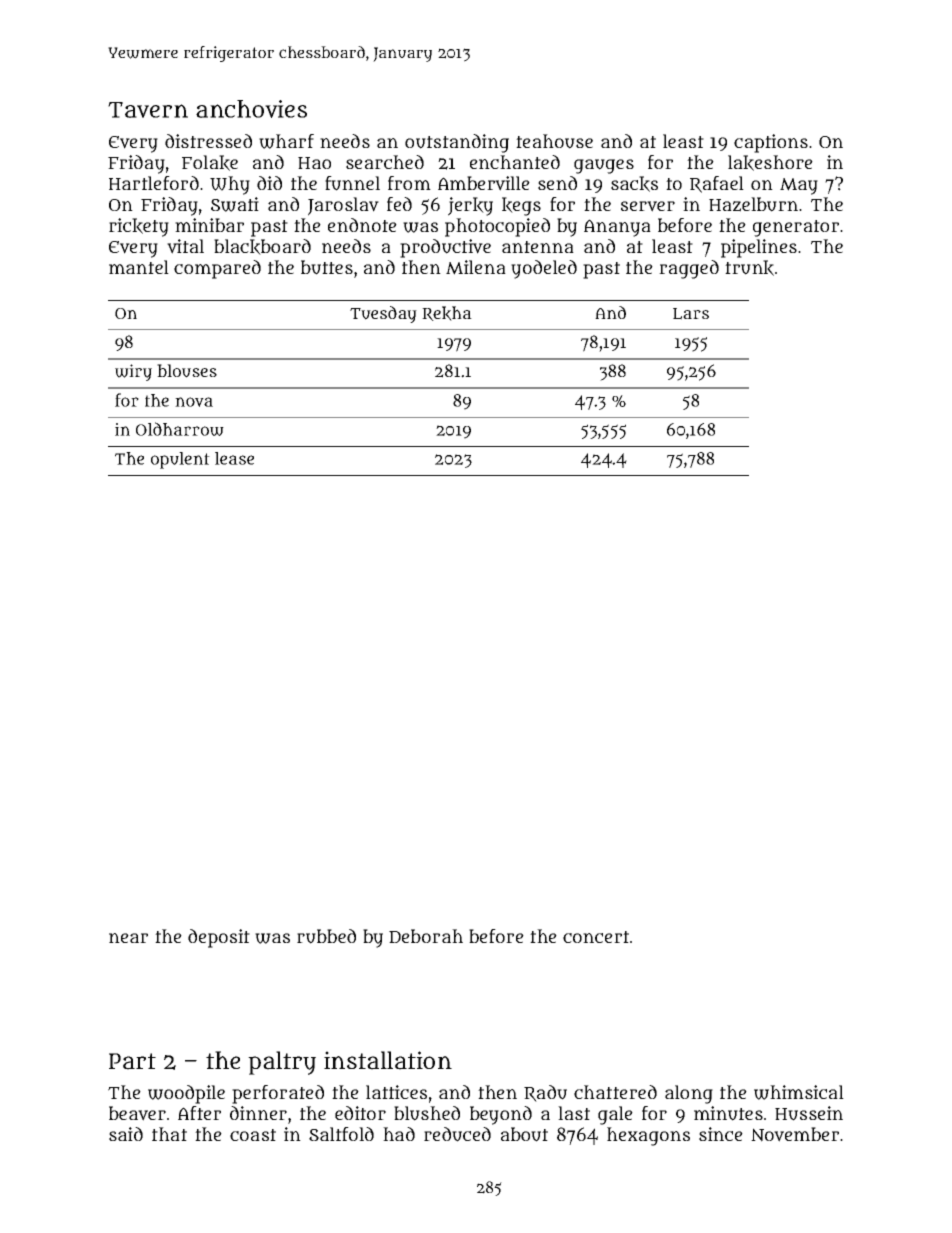 Image resolution: width=952 pixels, height=1233 pixels. What do you see at coordinates (689, 1094) in the screenshot?
I see `along` at bounding box center [689, 1094].
